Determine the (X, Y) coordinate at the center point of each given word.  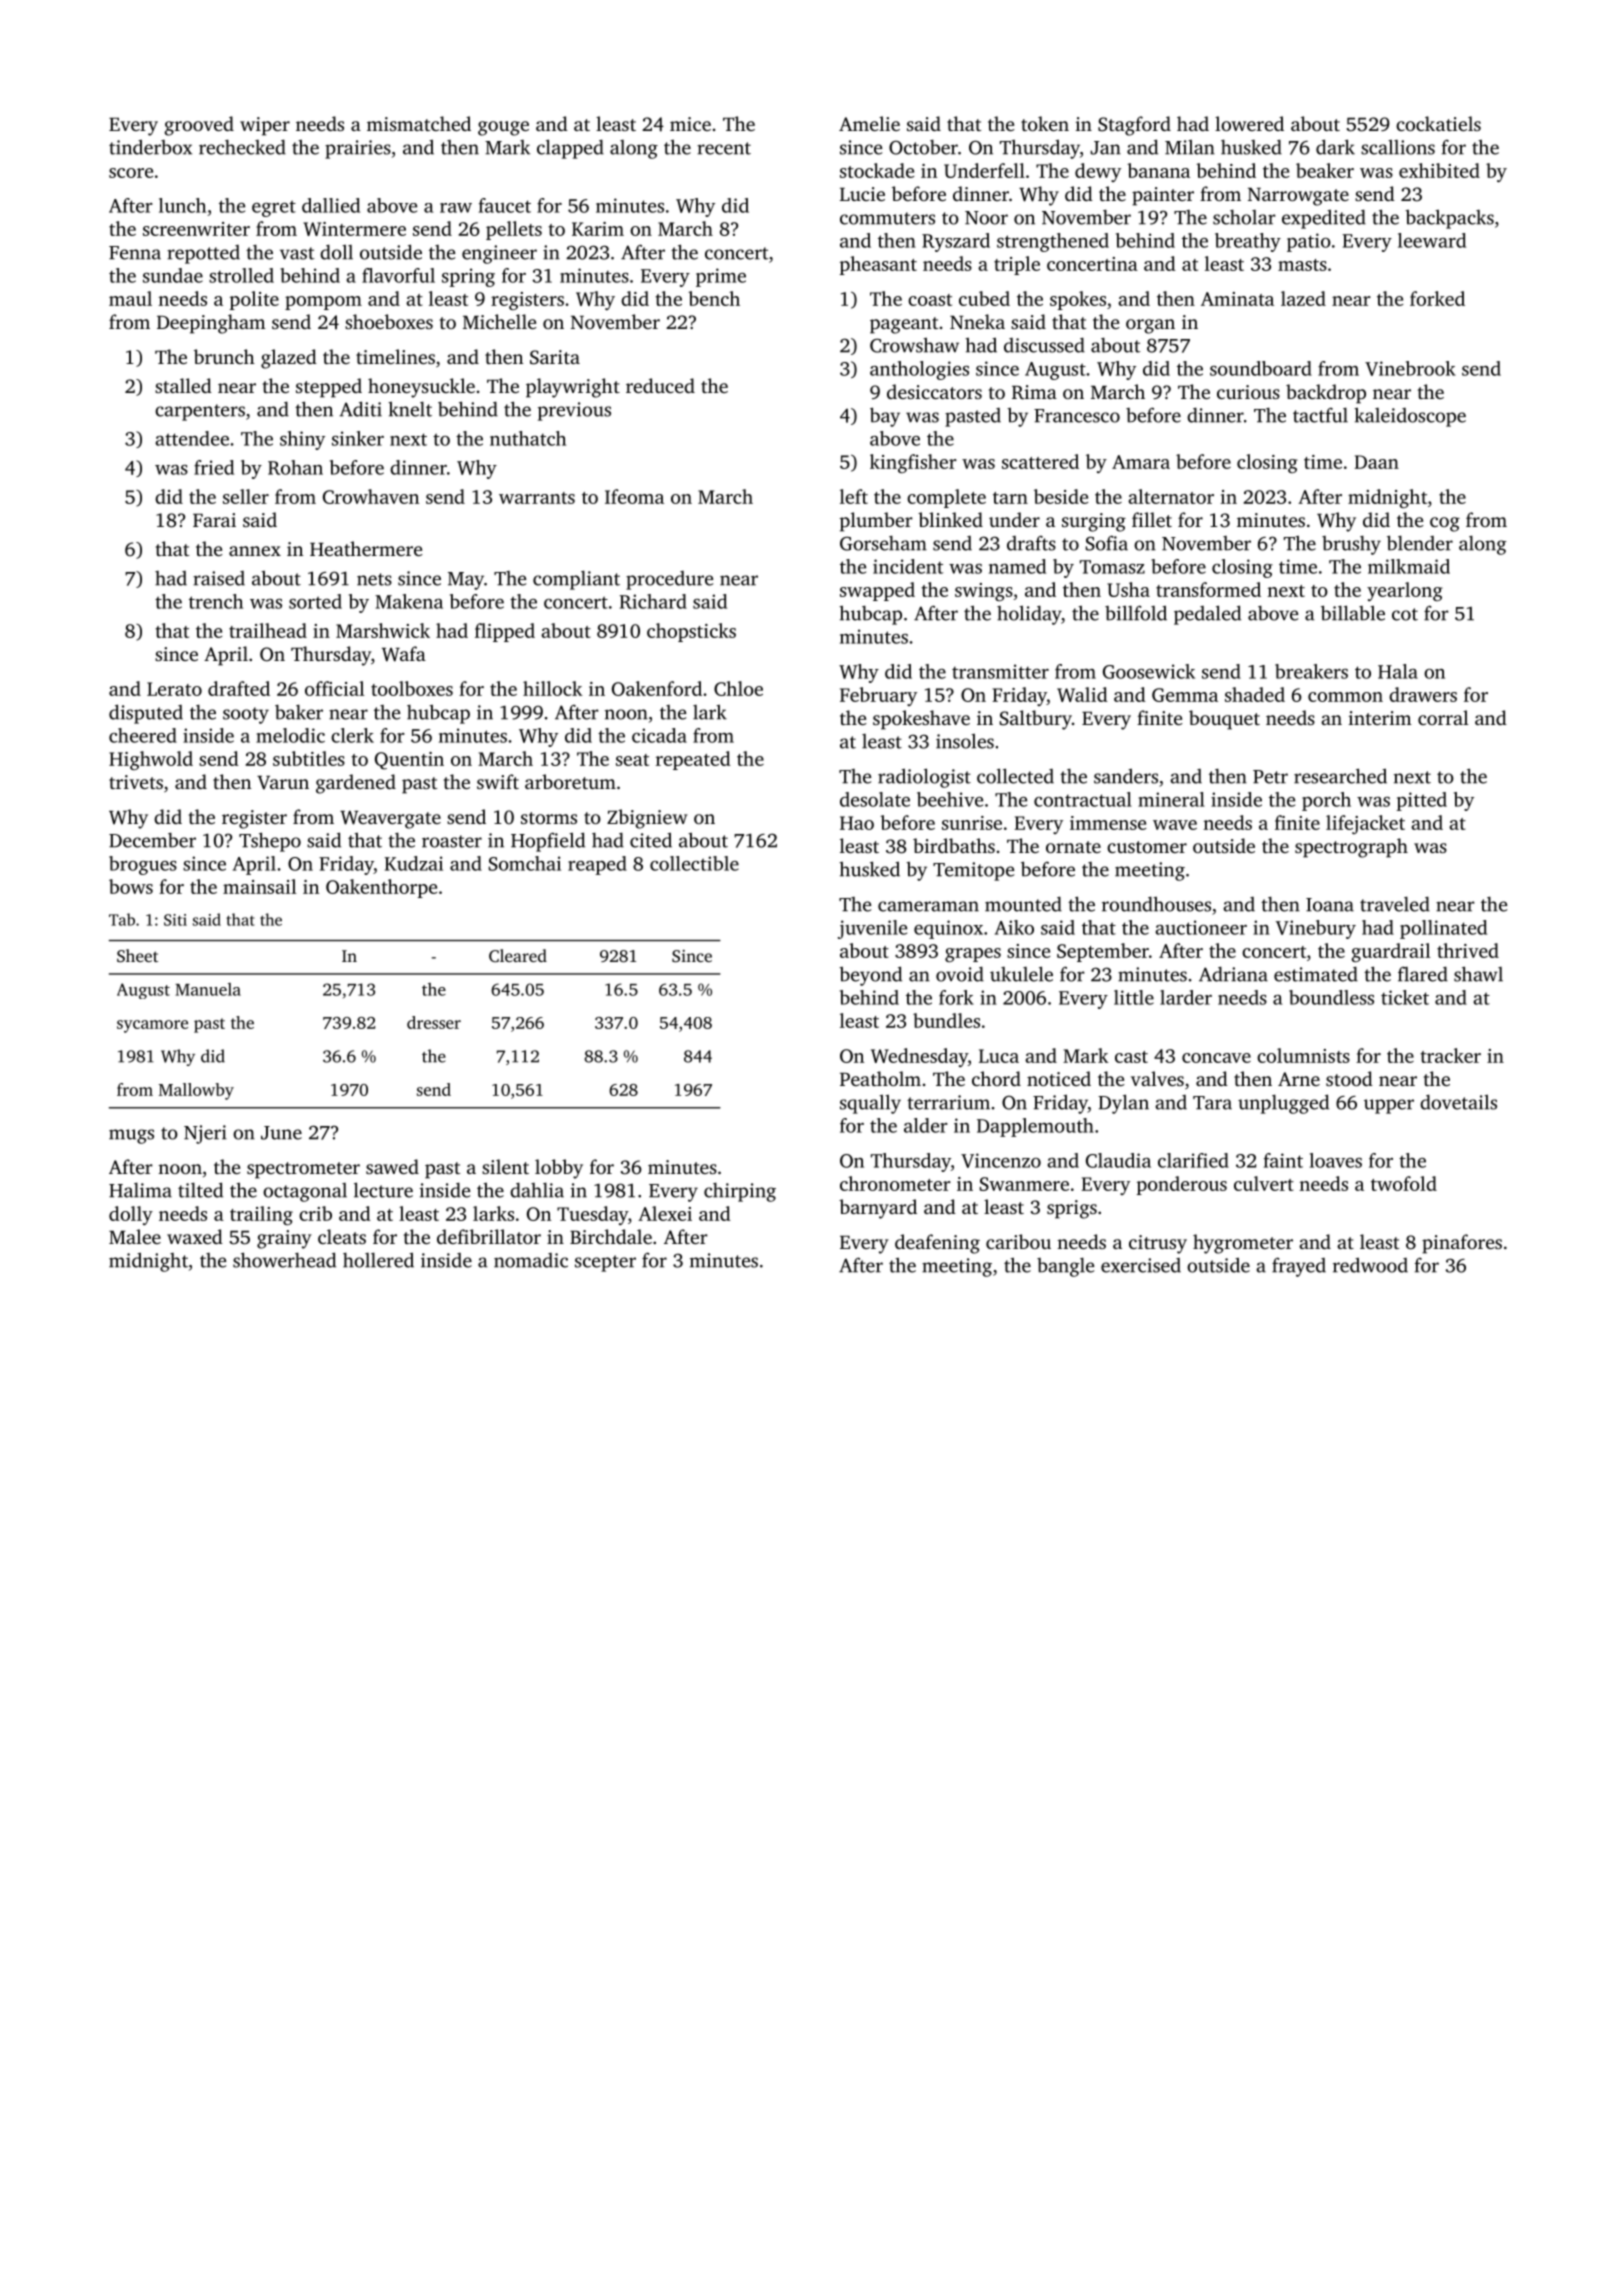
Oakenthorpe (381, 888)
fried (214, 467)
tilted (200, 1190)
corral (1443, 717)
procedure (669, 580)
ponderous (1182, 1185)
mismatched (419, 123)
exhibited (1439, 170)
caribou (1018, 1241)
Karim (598, 229)
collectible (694, 863)
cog (1445, 524)
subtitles (309, 758)
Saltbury (1036, 720)
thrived (1468, 950)
